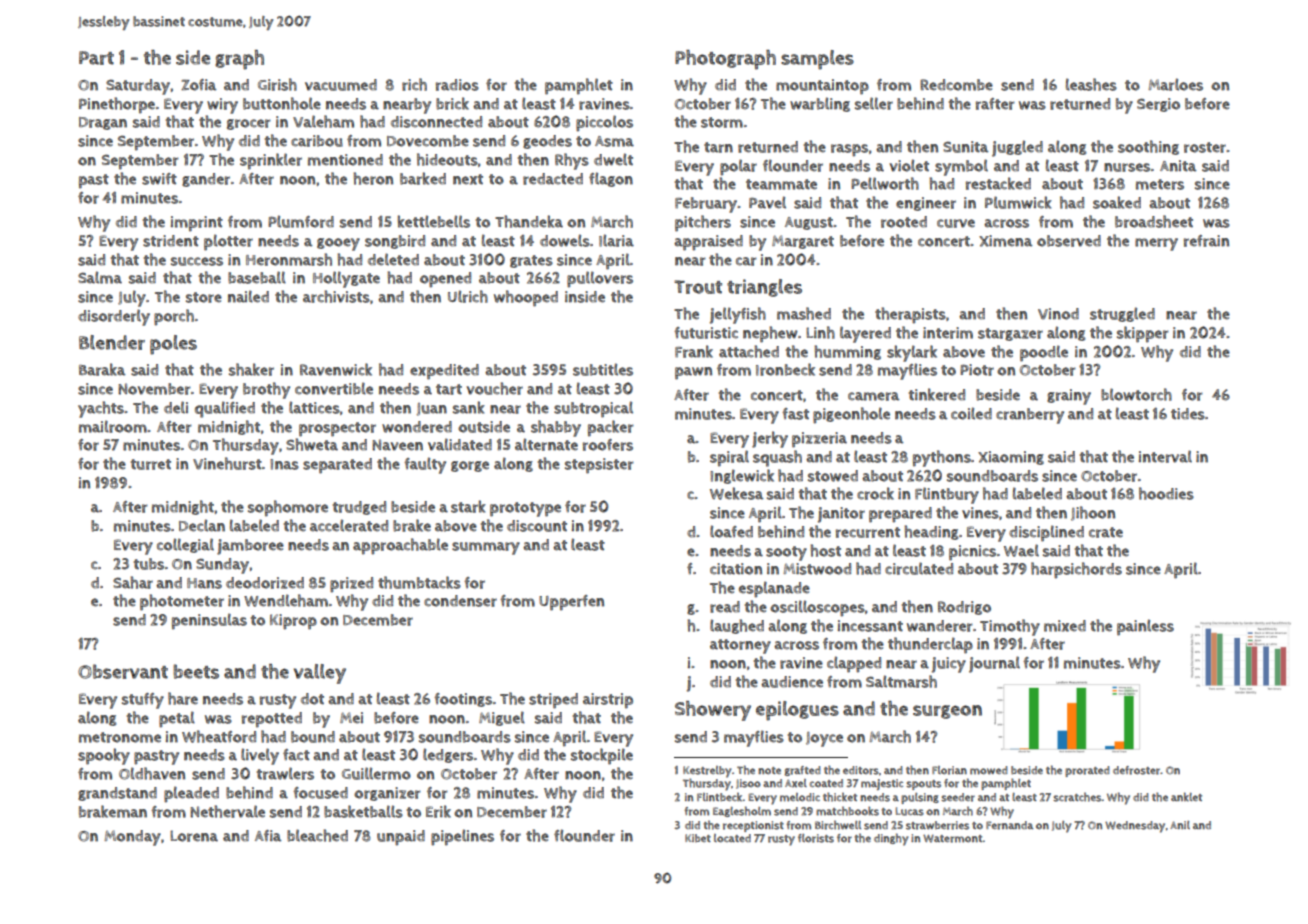  Describe the element at coordinates (301, 221) in the image. I see `Plumford` at that location.
